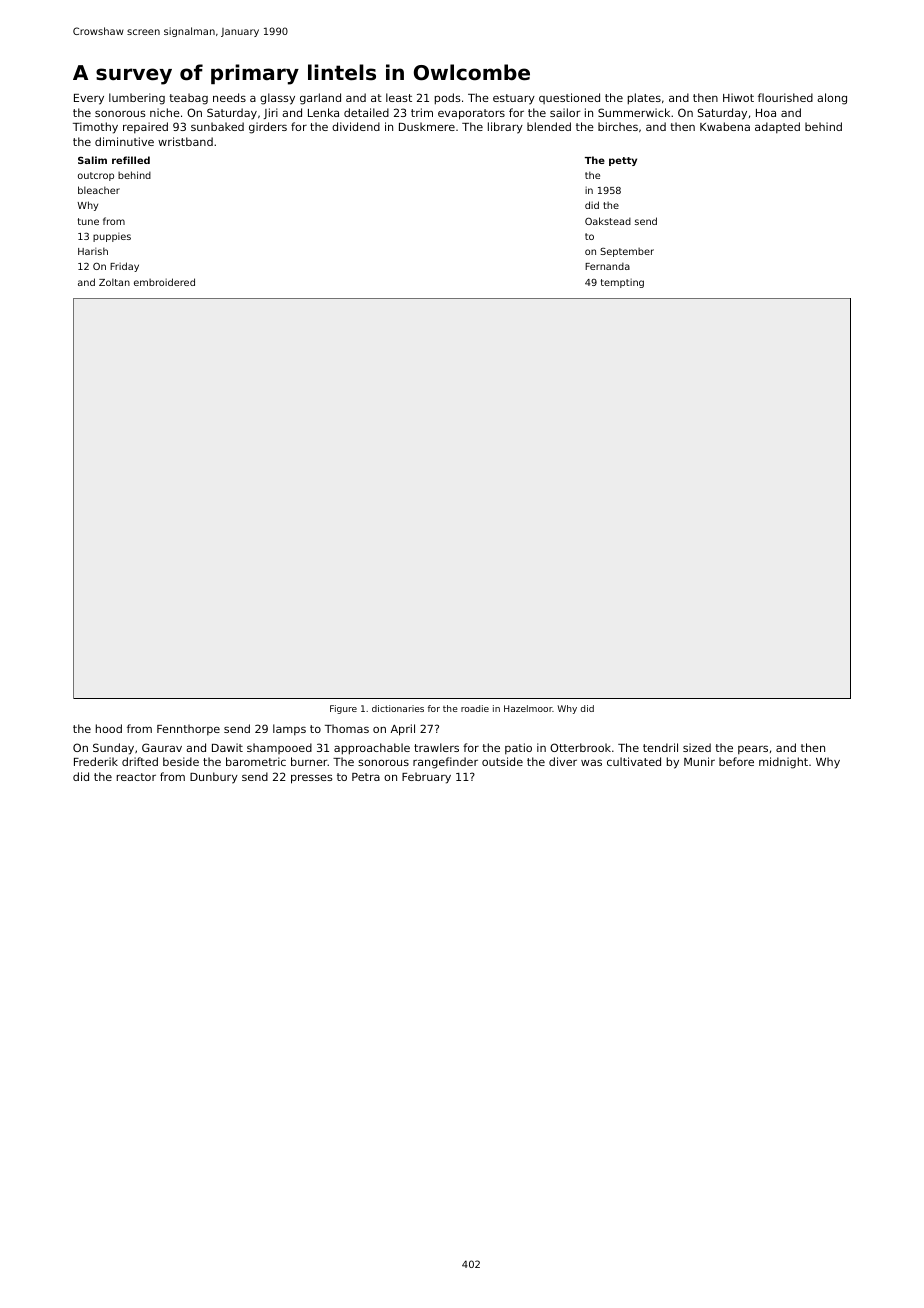 The image size is (924, 1308). Describe the element at coordinates (347, 728) in the document. I see `Thomas` at that location.
